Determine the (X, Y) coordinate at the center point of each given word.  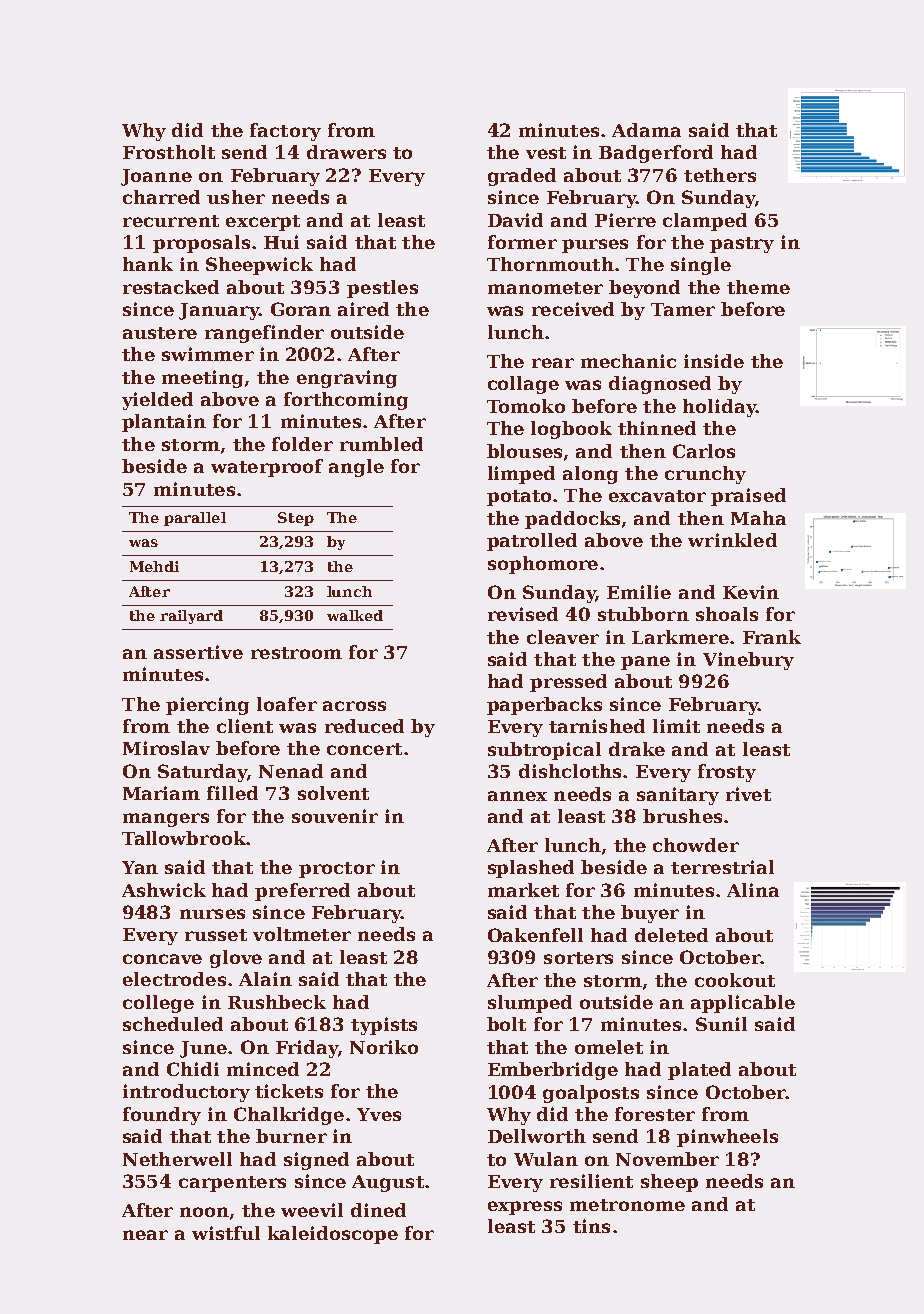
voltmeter (302, 934)
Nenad (291, 771)
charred (161, 197)
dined (378, 1210)
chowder (696, 845)
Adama (646, 130)
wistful (226, 1233)
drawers (346, 152)
